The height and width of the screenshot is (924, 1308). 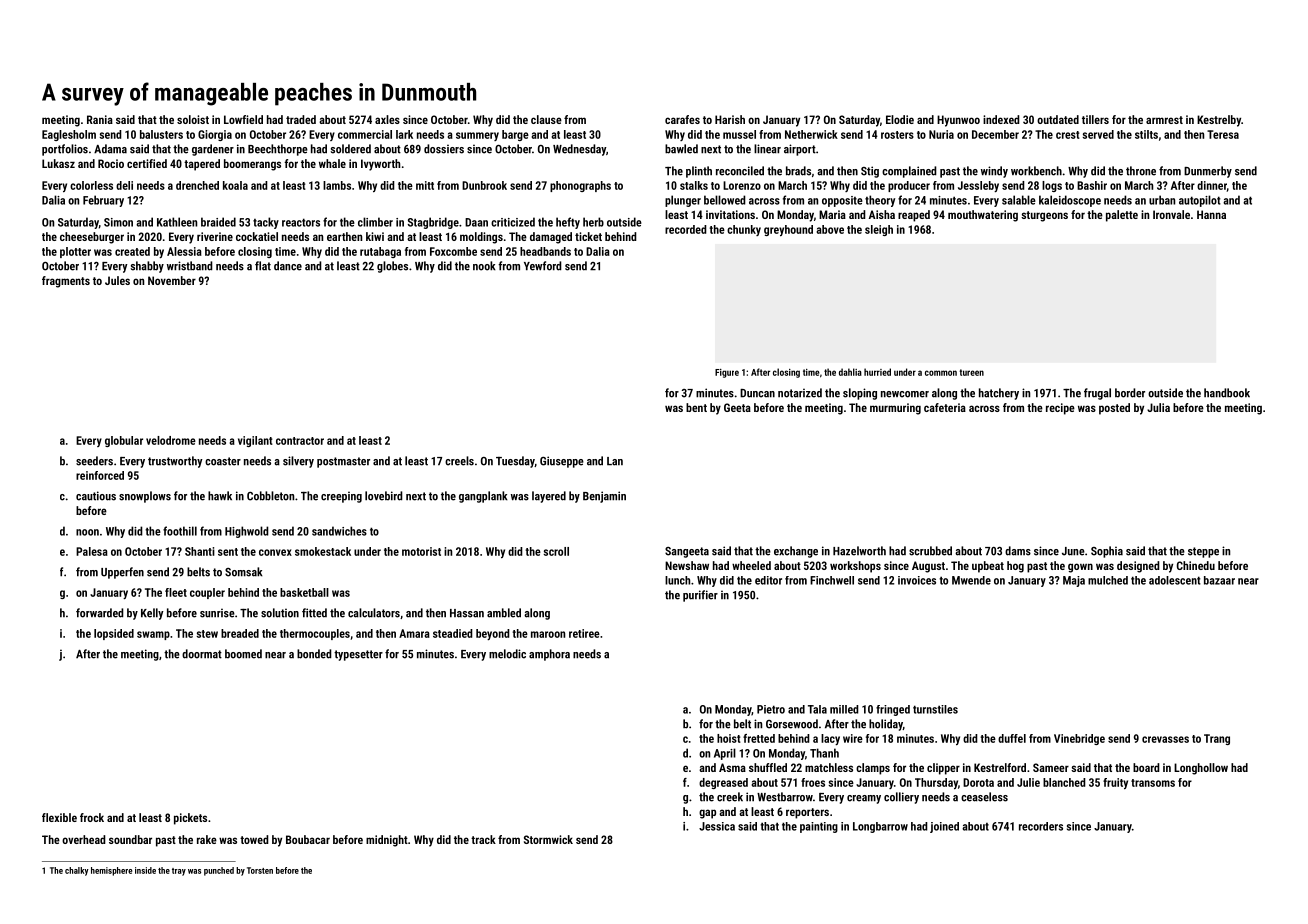 I want to click on Kelly, so click(x=152, y=614).
